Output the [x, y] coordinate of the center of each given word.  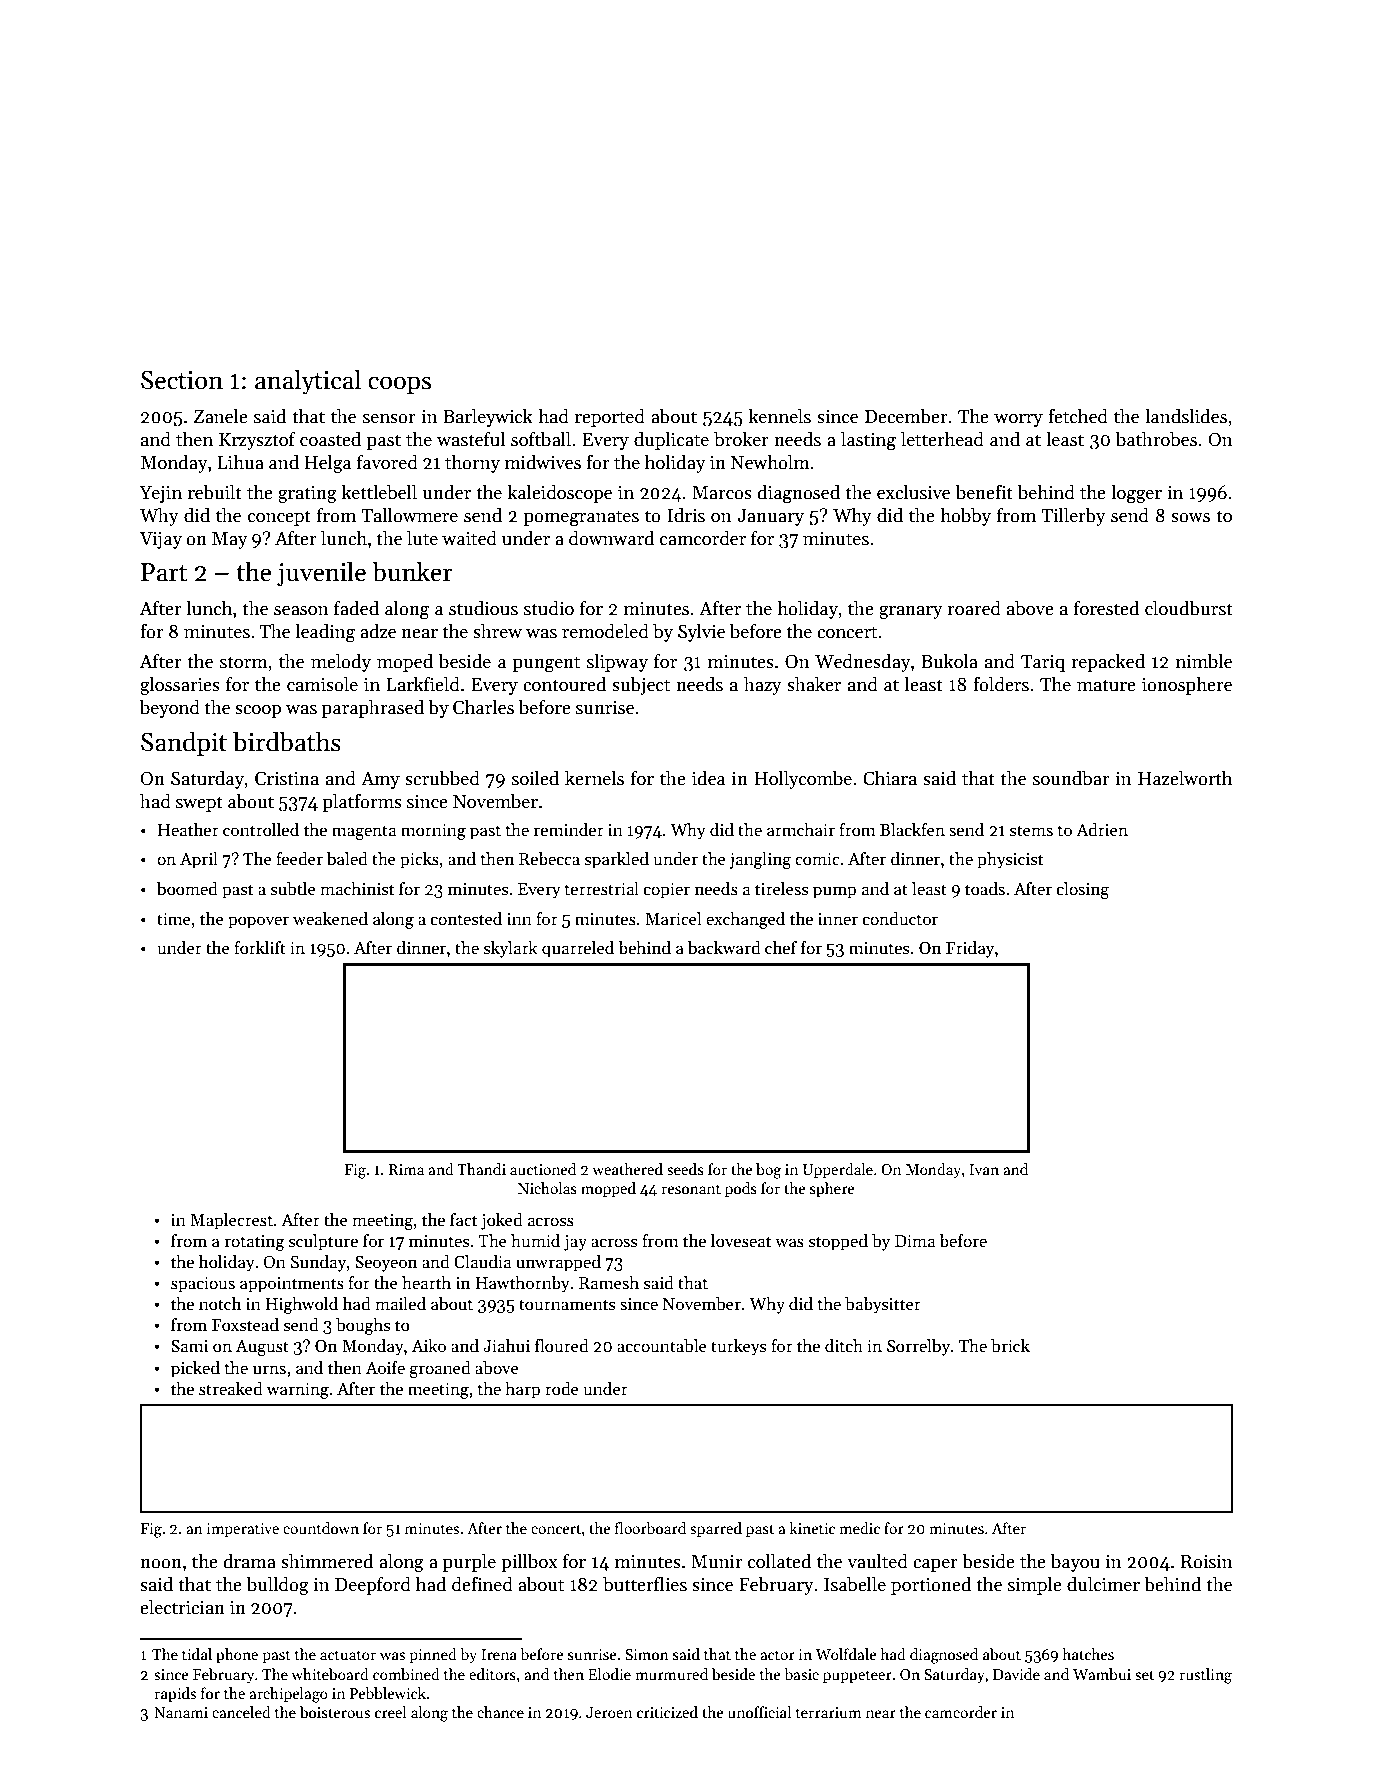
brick [1010, 1346]
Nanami [181, 1712]
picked [195, 1369]
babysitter [883, 1305]
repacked [1108, 663]
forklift [260, 948]
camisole [322, 684]
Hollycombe [803, 780]
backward [724, 948]
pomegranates [581, 518]
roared [974, 608]
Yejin [160, 494]
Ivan [984, 1169]
